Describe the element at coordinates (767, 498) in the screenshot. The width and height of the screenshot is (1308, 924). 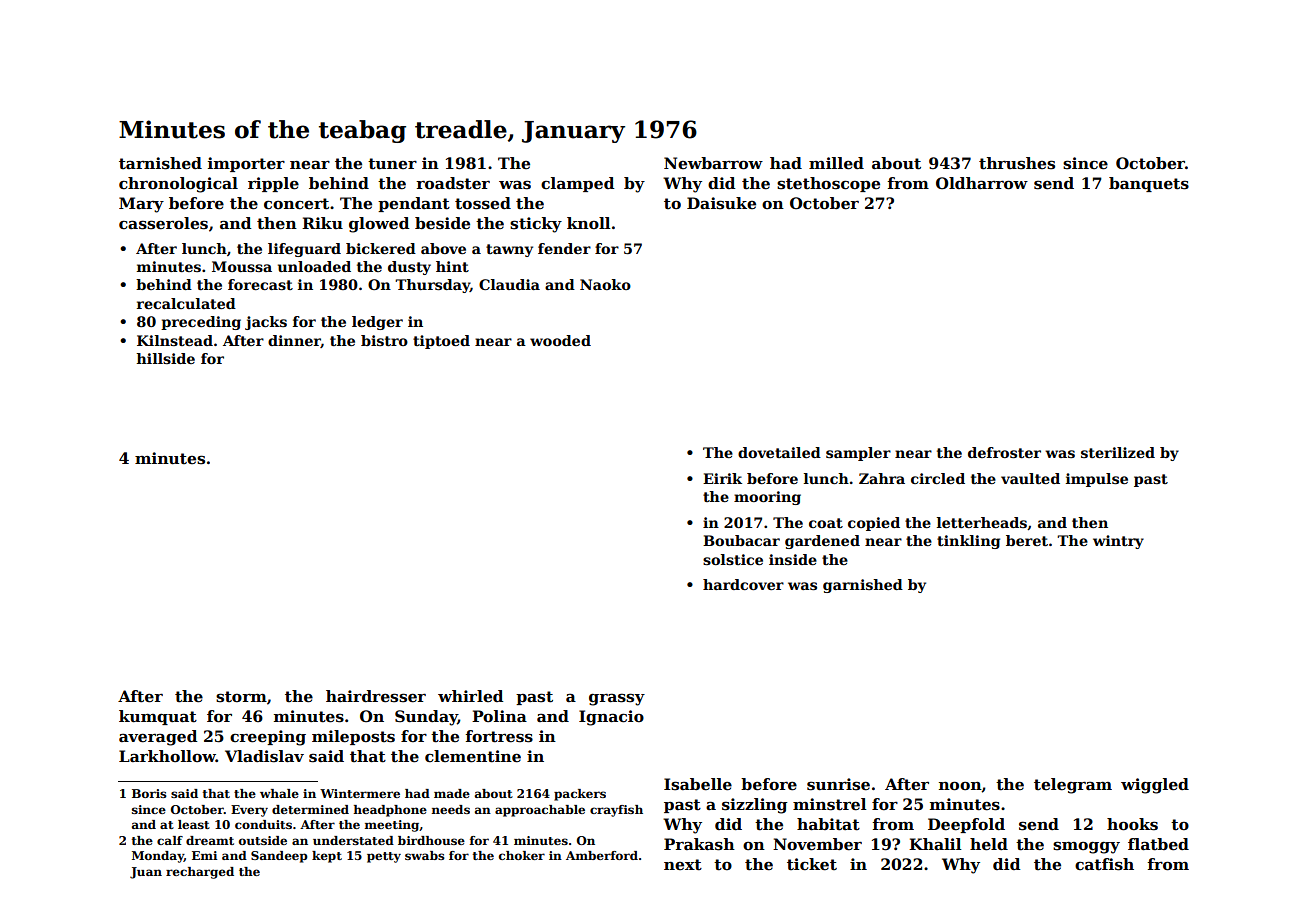
I see `mooring` at that location.
